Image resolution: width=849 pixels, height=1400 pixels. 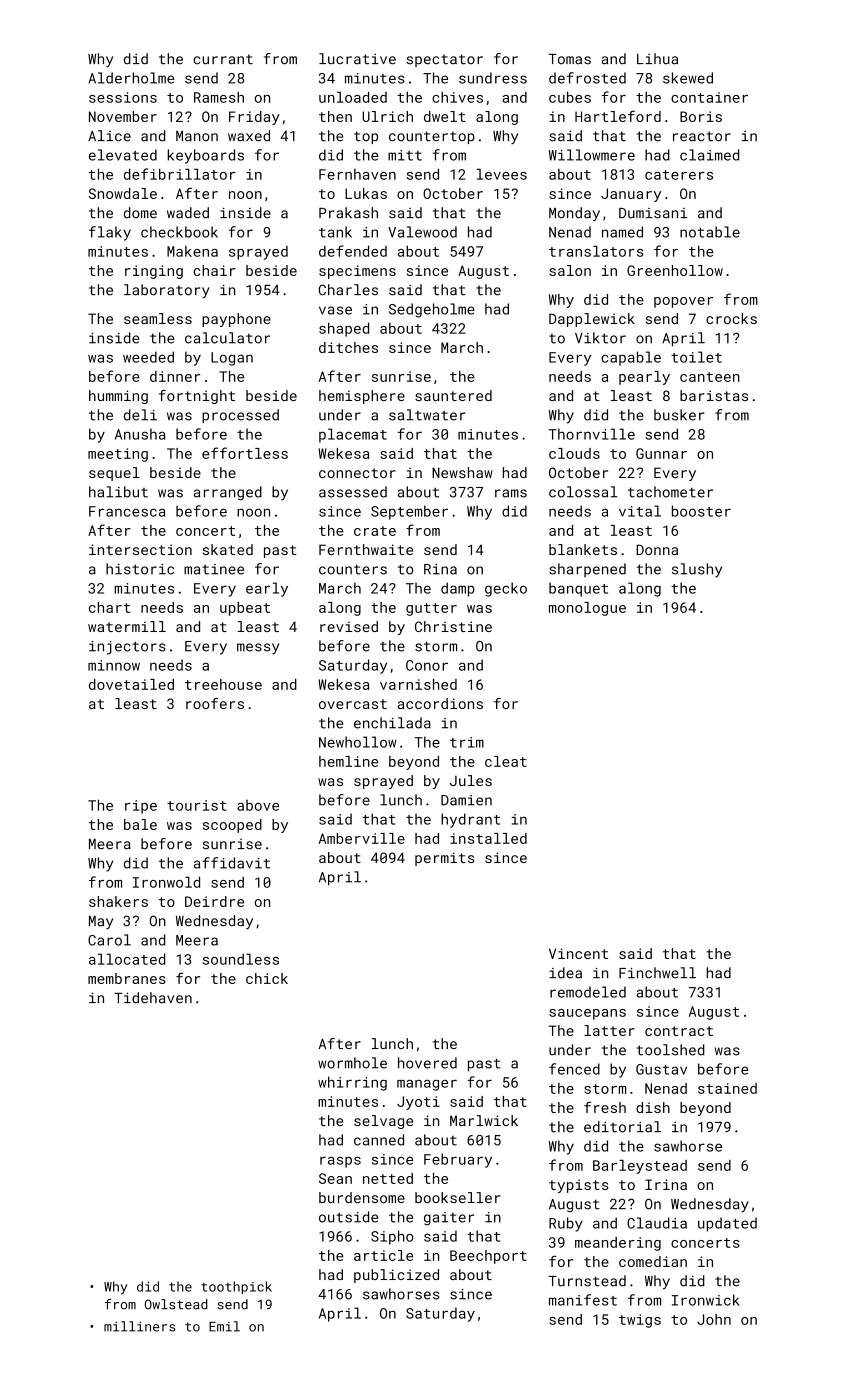 What do you see at coordinates (445, 60) in the screenshot?
I see `spectator` at bounding box center [445, 60].
